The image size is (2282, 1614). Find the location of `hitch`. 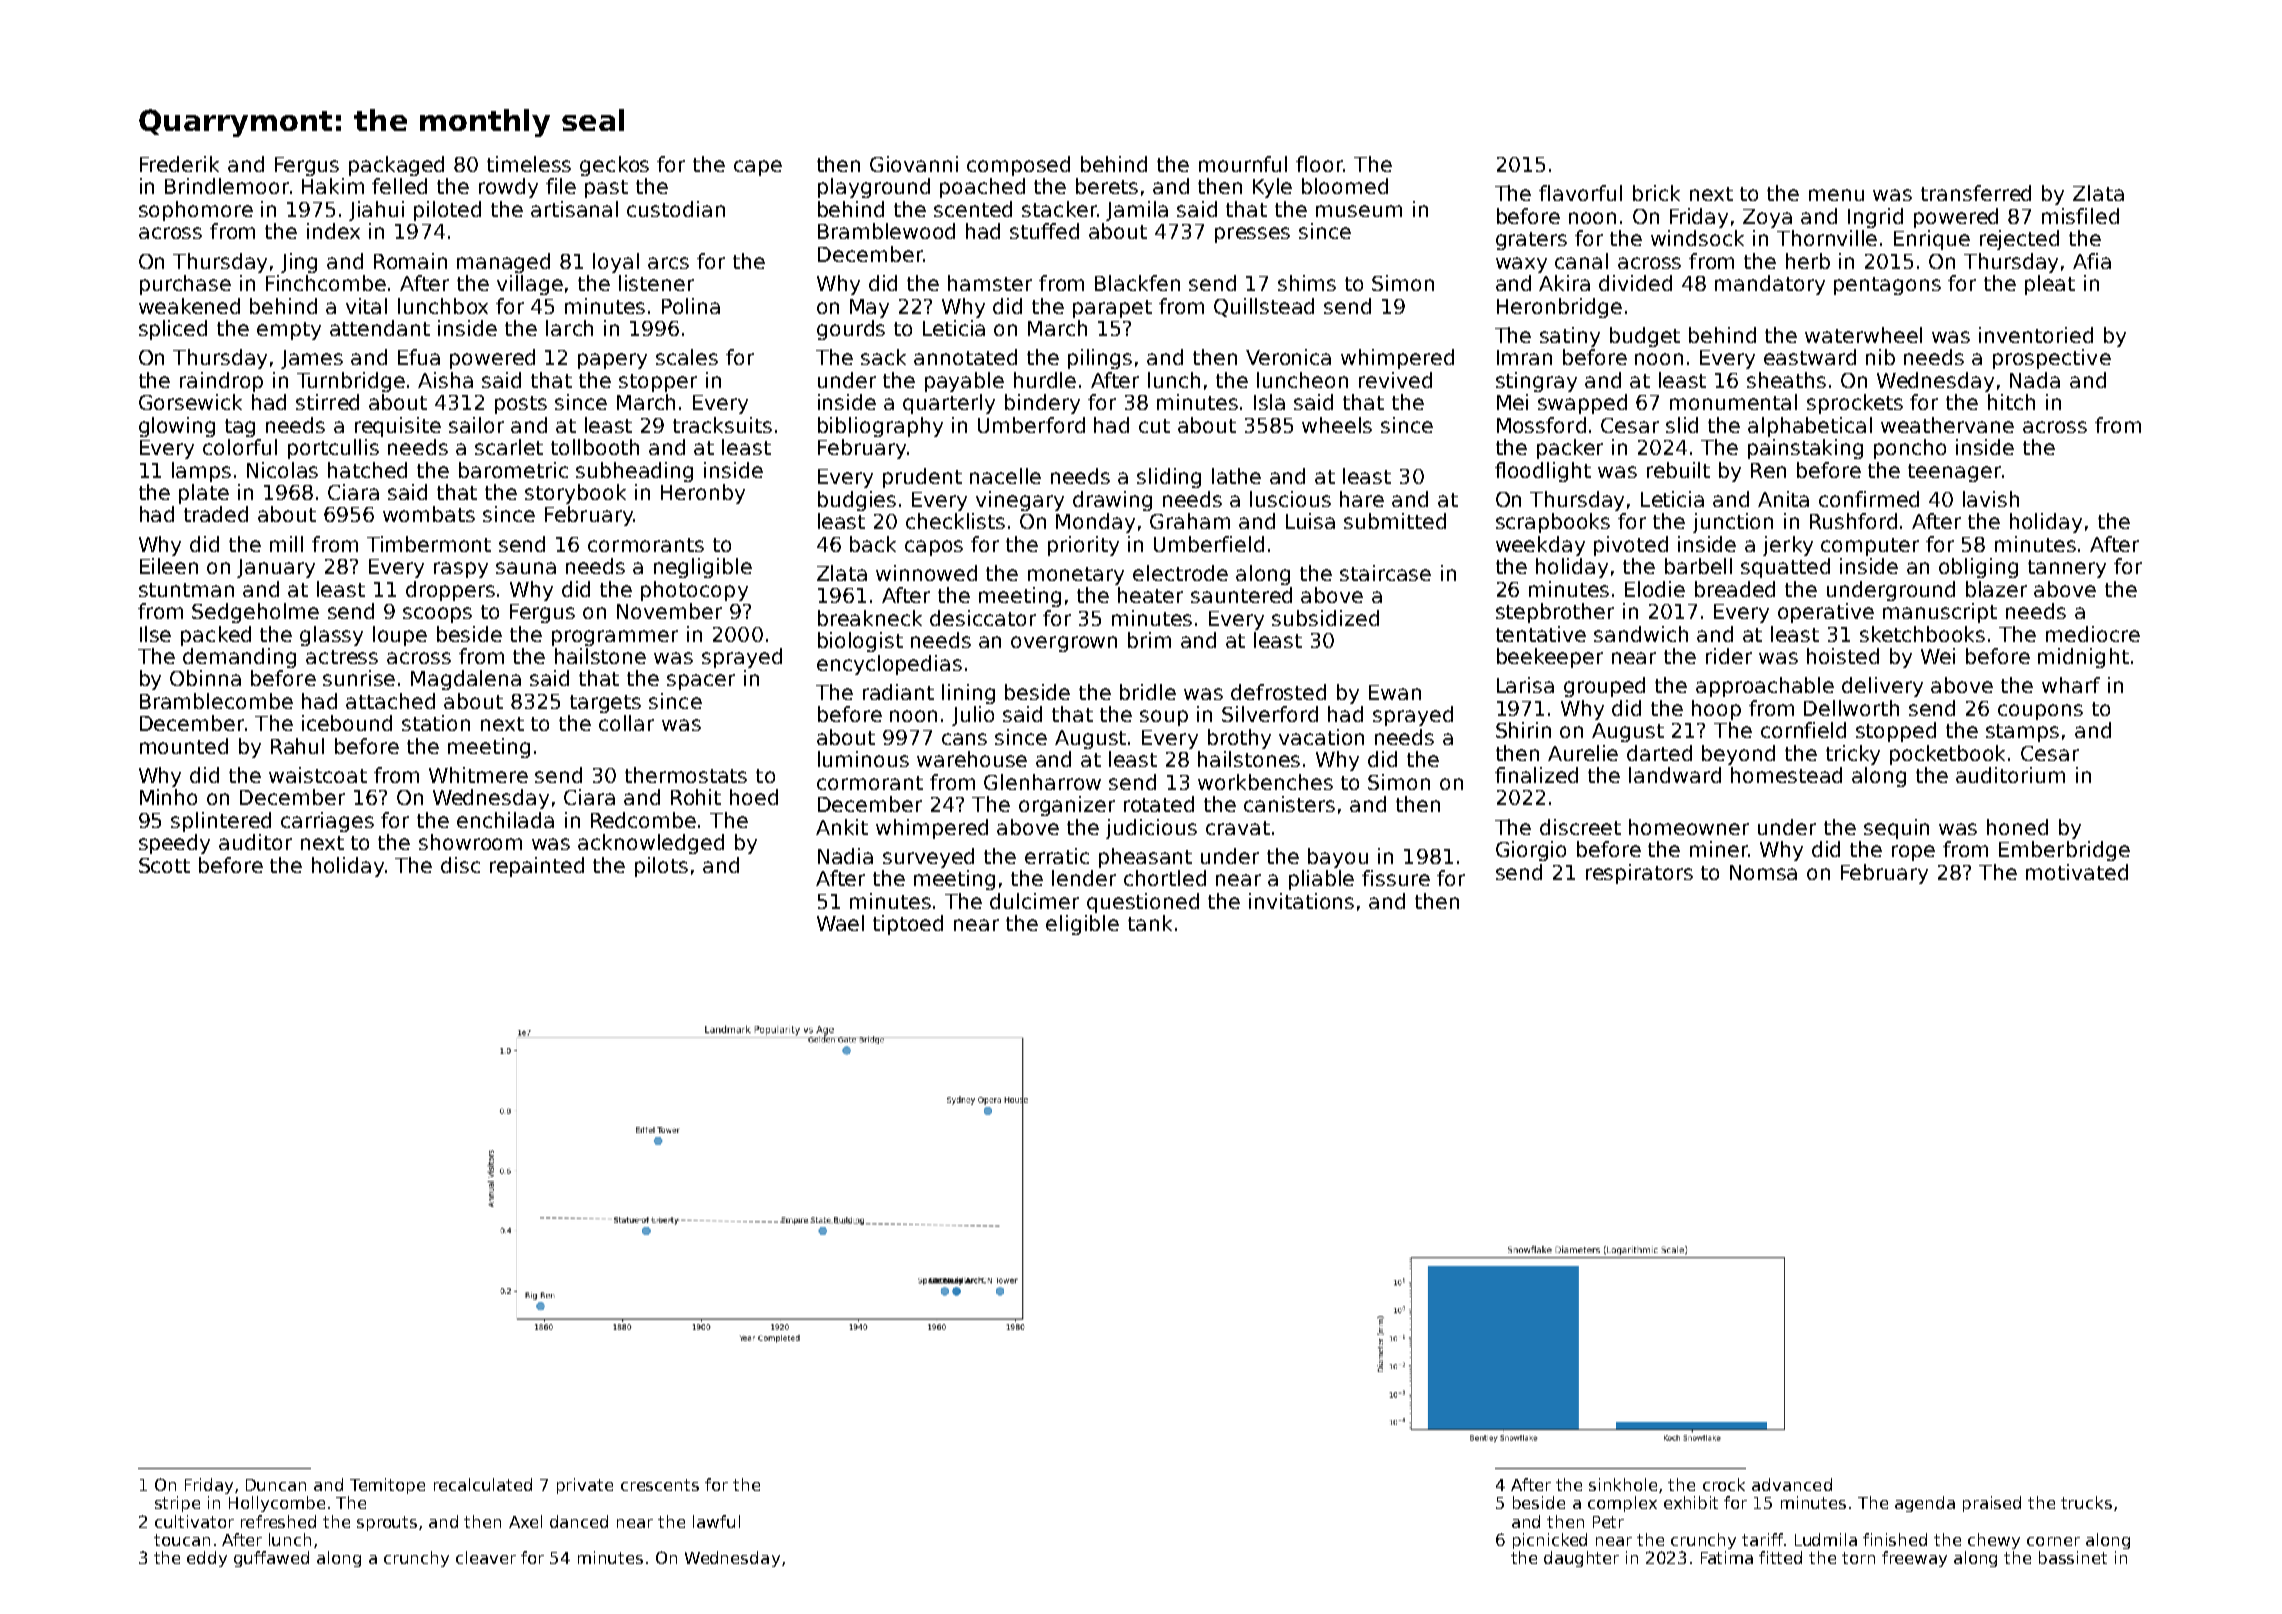

hitch is located at coordinates (2011, 402).
